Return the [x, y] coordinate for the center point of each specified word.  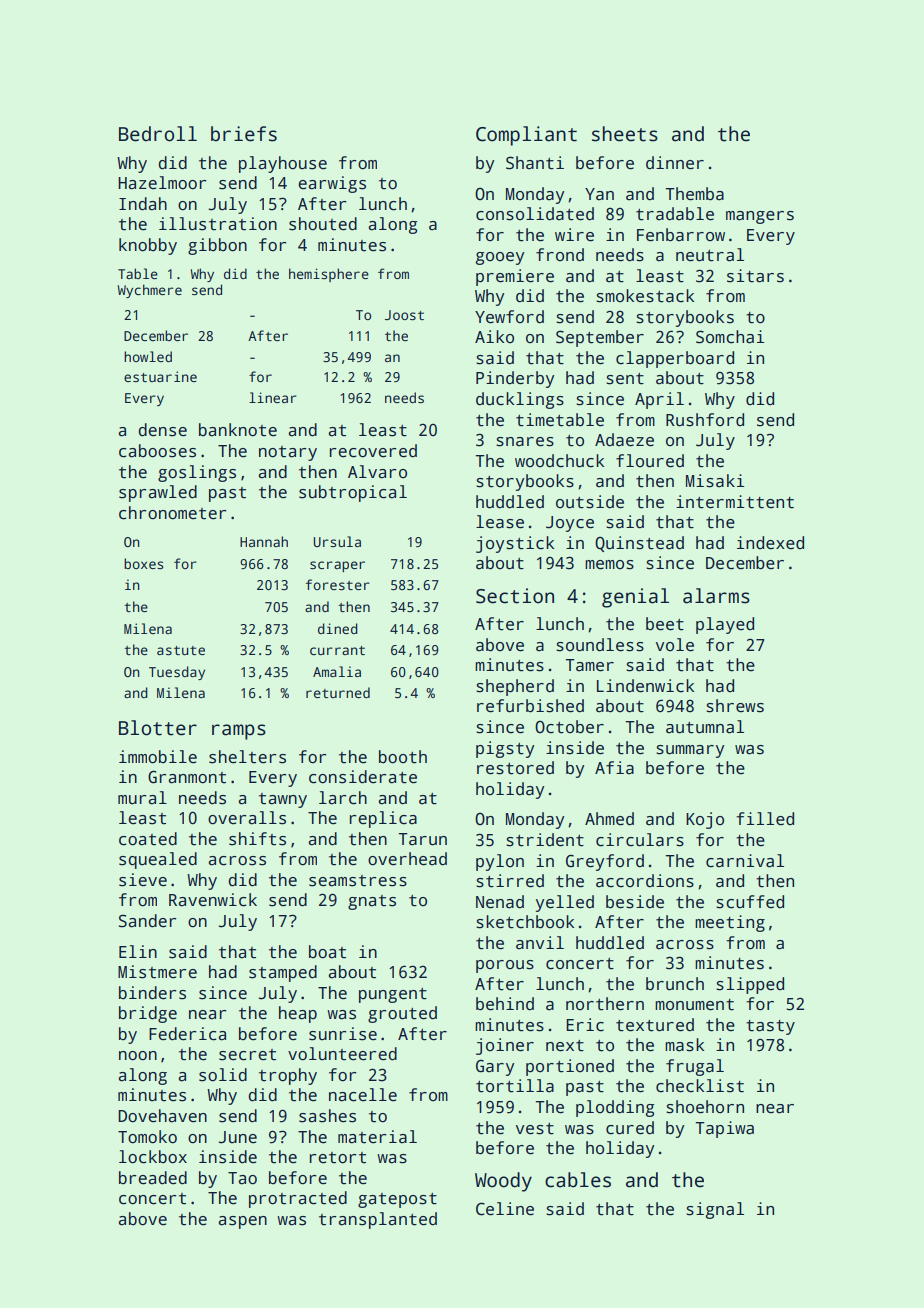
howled [148, 356]
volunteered [342, 1054]
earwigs [332, 184]
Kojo [705, 820]
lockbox [153, 1157]
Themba [695, 194]
